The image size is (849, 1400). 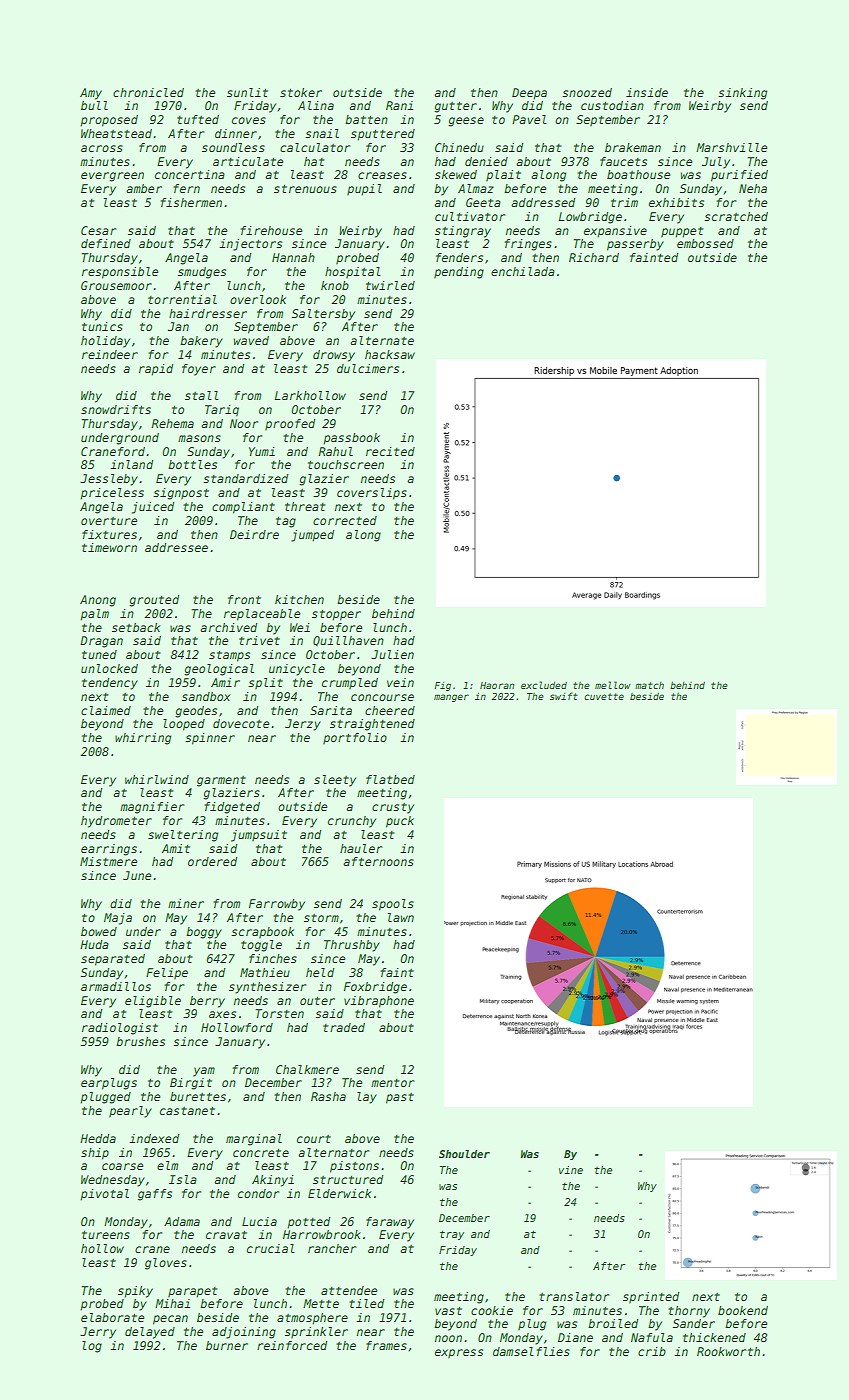 What do you see at coordinates (191, 202) in the screenshot?
I see `fishermen` at bounding box center [191, 202].
